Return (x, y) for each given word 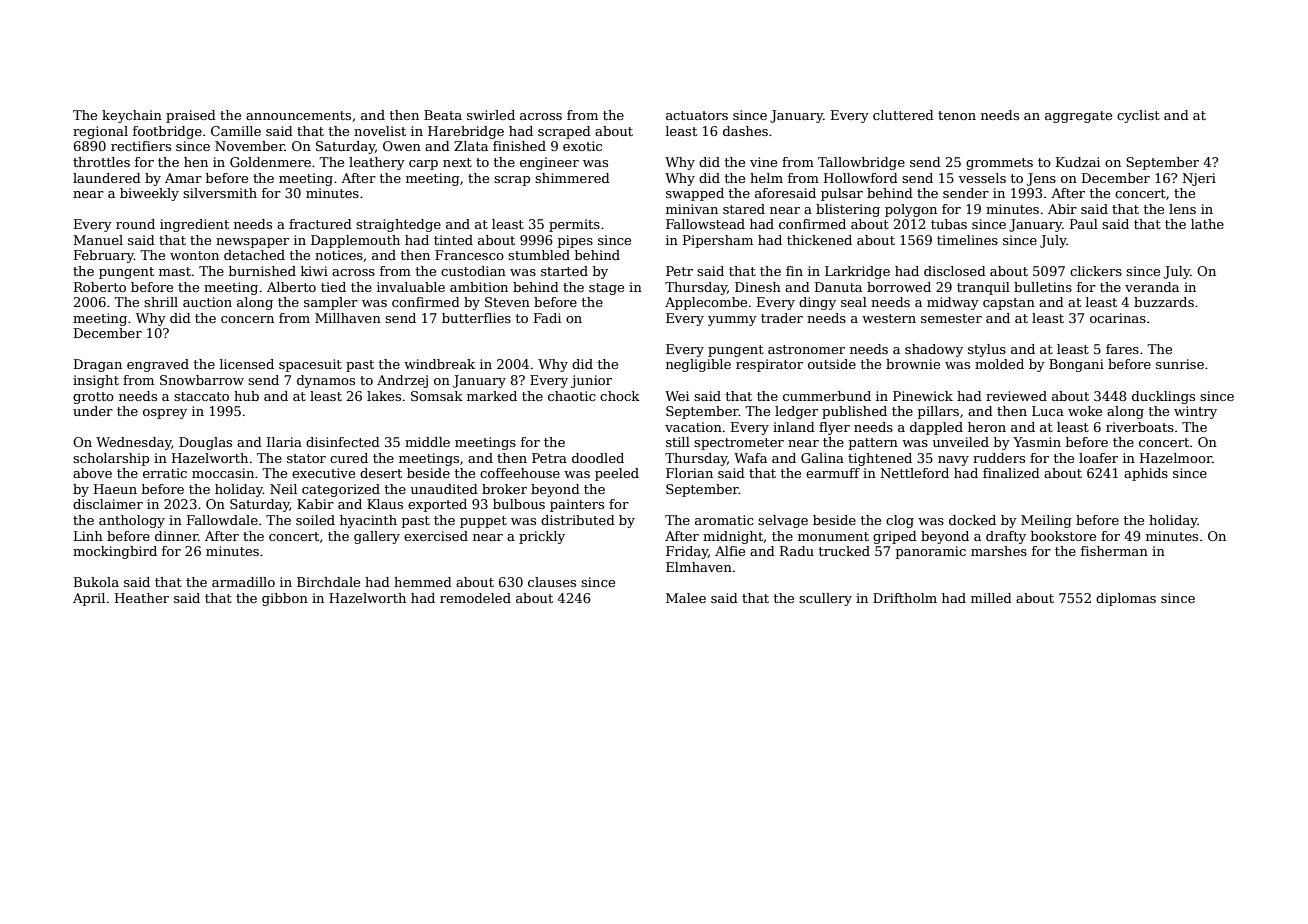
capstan (1009, 304)
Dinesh (758, 287)
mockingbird (115, 552)
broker (504, 489)
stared (744, 209)
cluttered (903, 115)
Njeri (1199, 179)
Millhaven (348, 318)
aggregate (1078, 117)
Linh (88, 536)
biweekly (149, 194)
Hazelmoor (1176, 458)
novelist (380, 131)
